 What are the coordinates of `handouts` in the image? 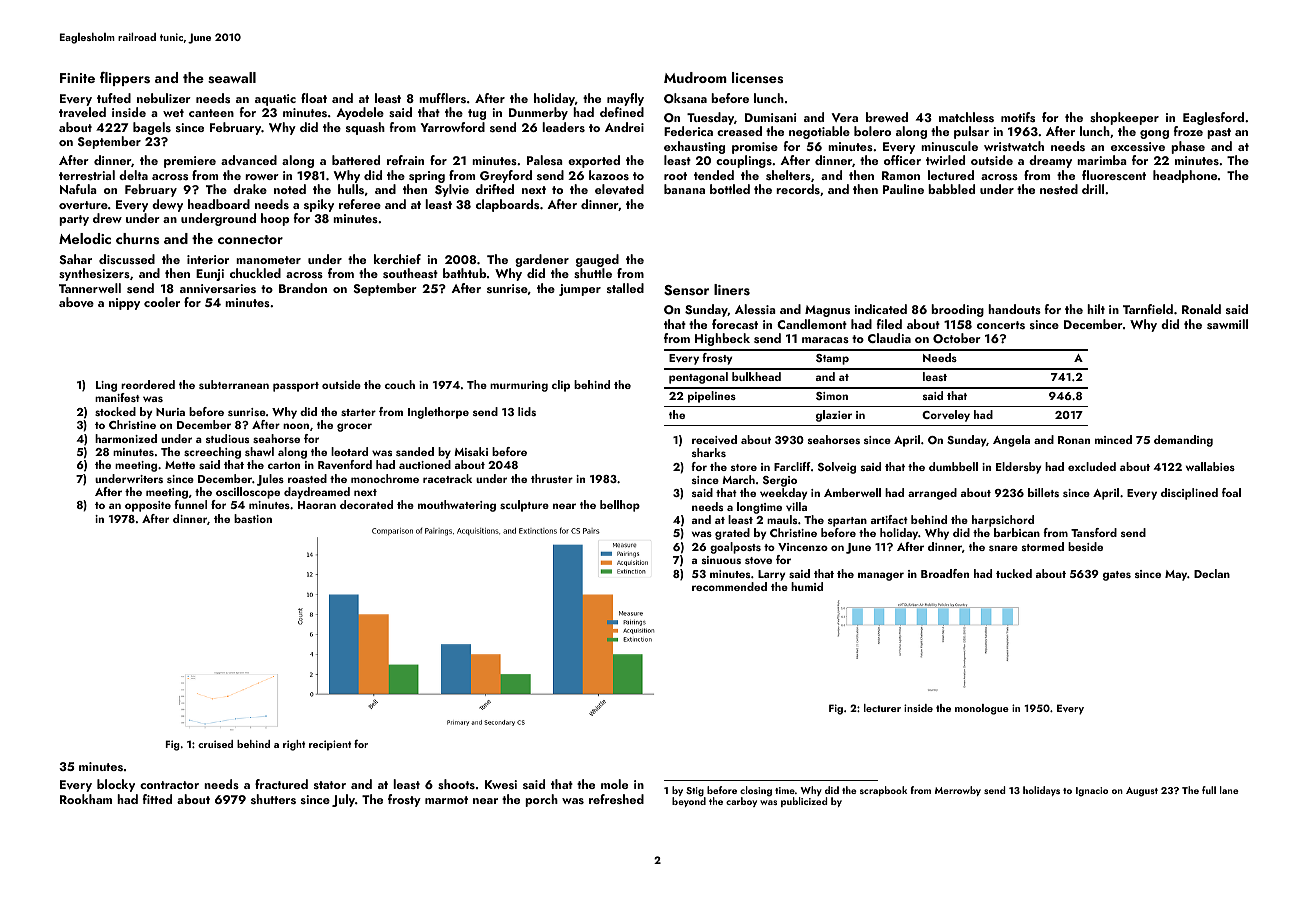 It's located at (1014, 309).
